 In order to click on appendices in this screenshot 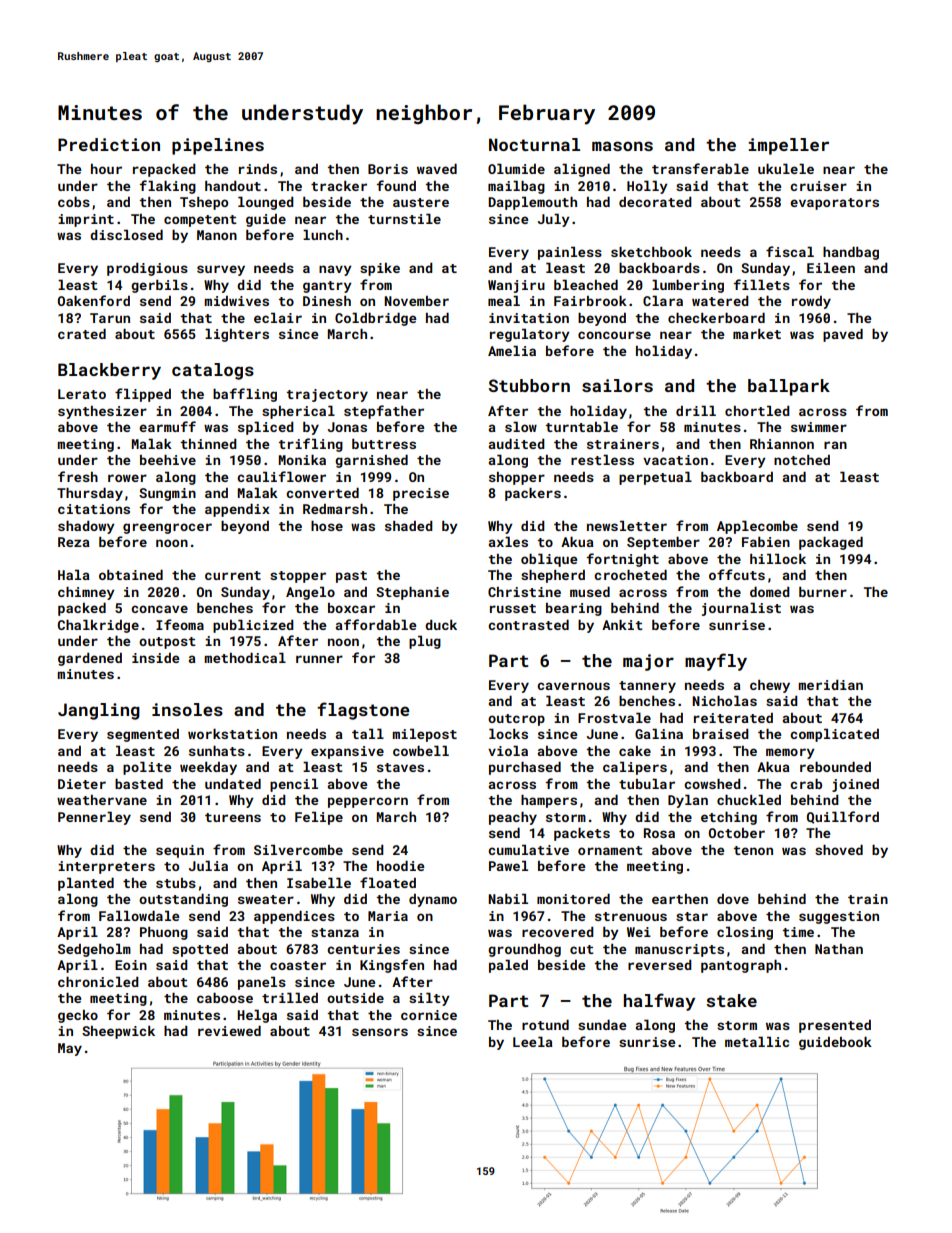, I will do `click(294, 917)`.
